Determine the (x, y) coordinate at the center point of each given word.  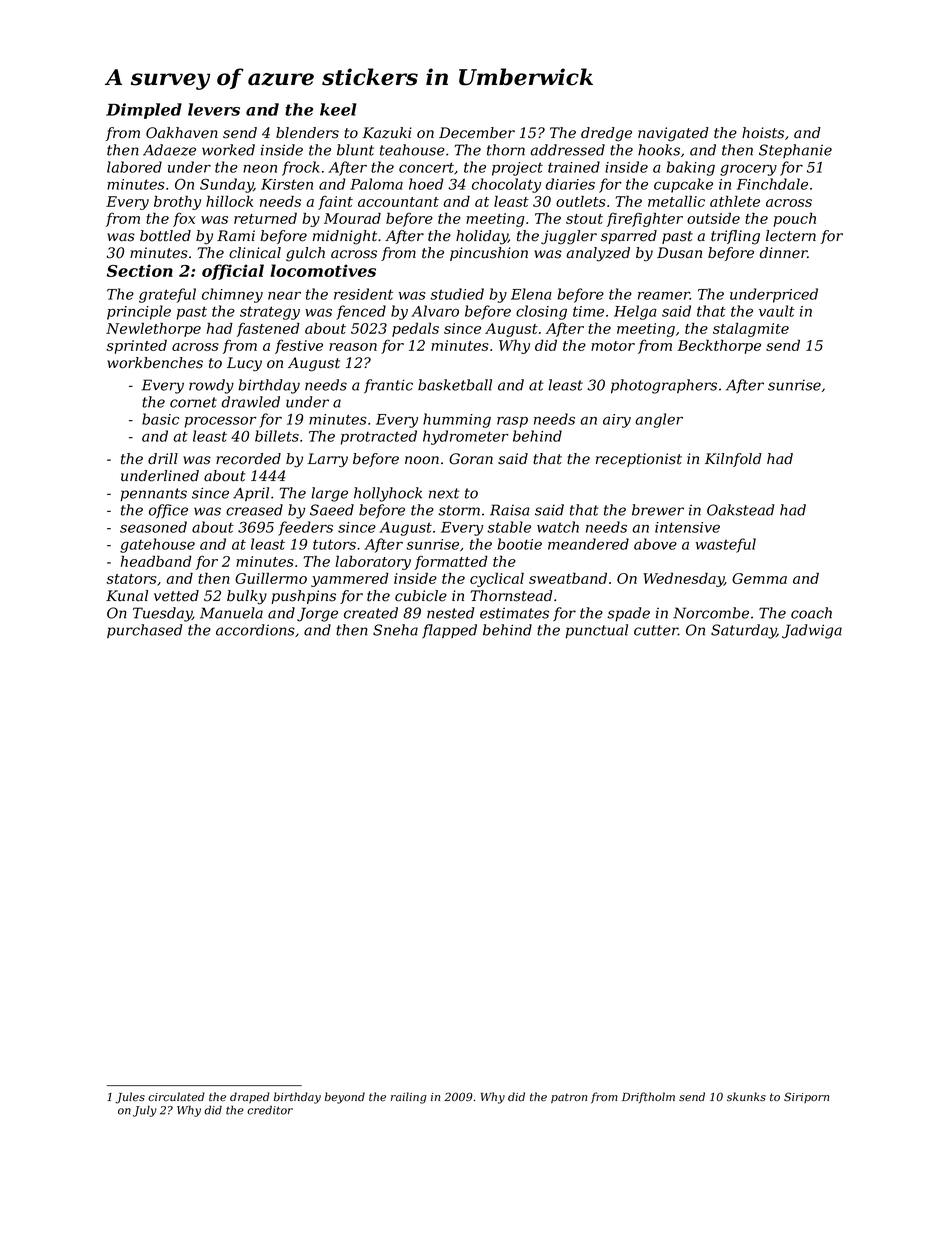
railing (409, 1098)
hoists (763, 133)
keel (338, 109)
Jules (130, 1098)
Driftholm (648, 1097)
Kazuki (386, 133)
